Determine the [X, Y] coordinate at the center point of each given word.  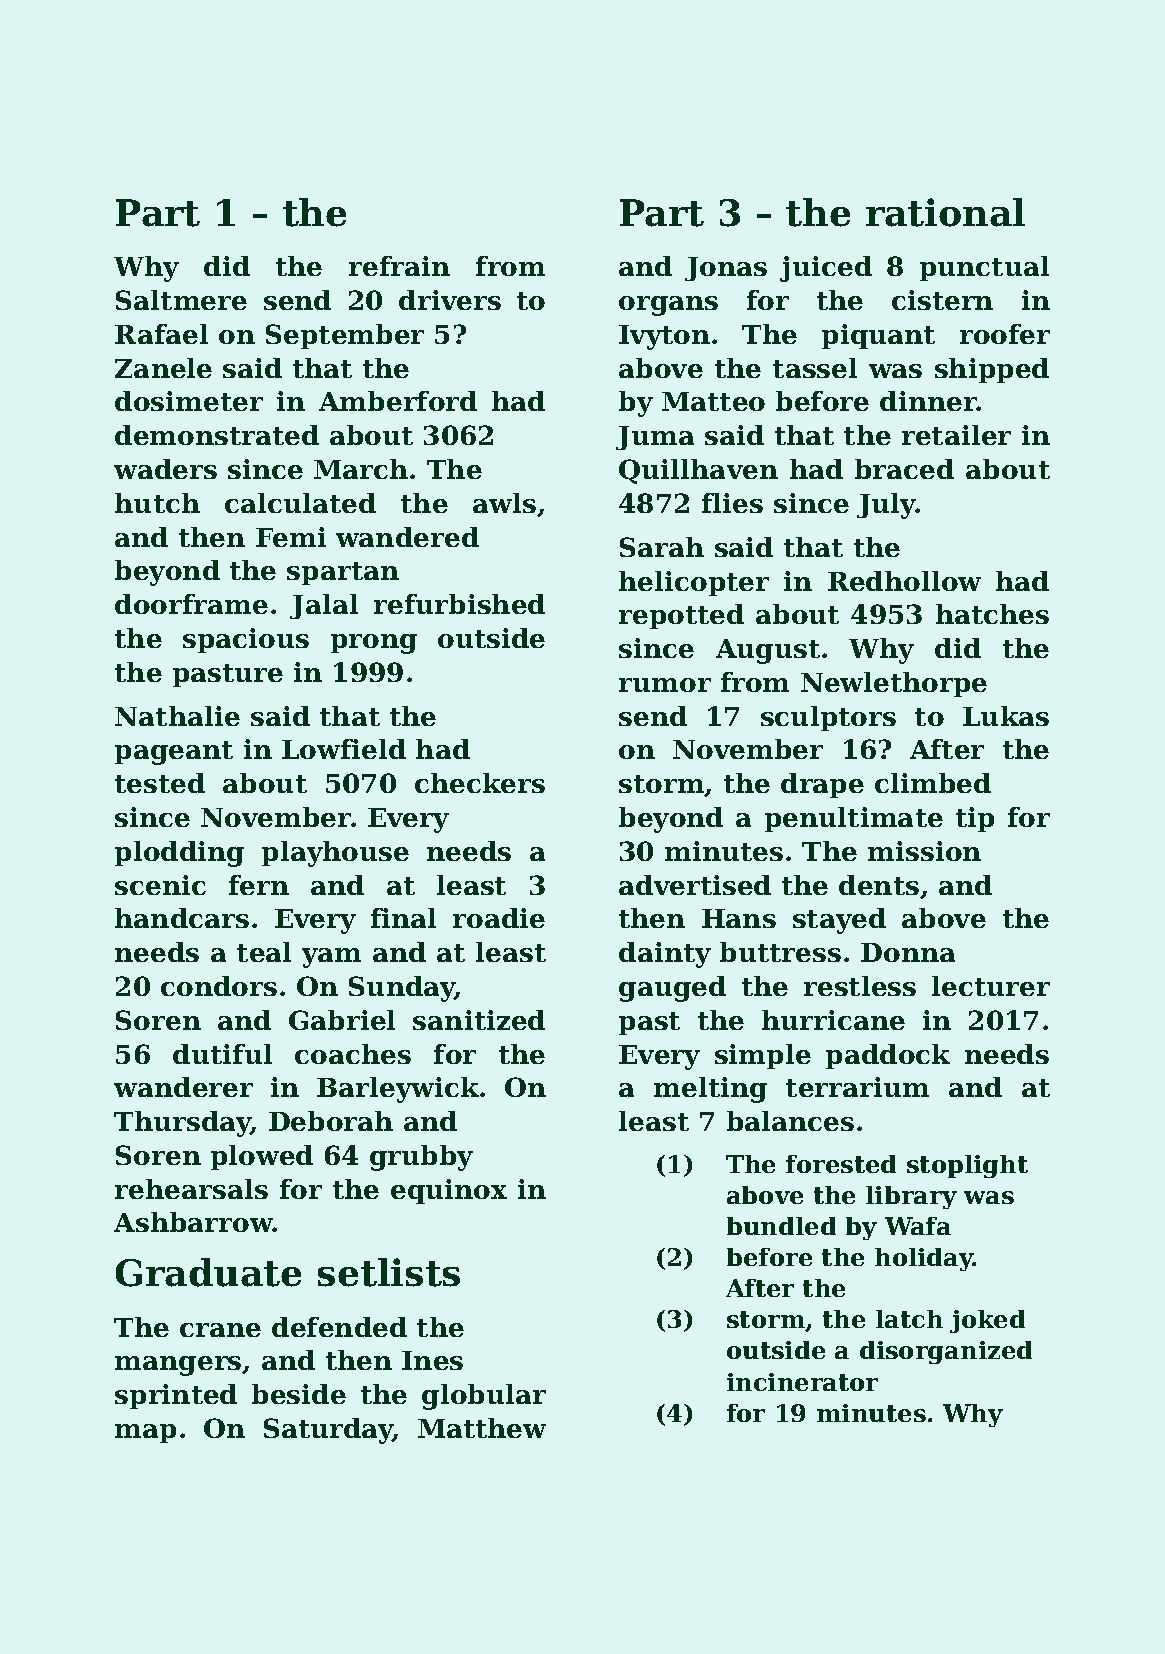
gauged [672, 989]
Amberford [398, 401]
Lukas [1006, 716]
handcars [182, 918]
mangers [178, 1366]
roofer [1005, 334]
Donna [908, 952]
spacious [246, 640]
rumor [665, 685]
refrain [399, 266]
